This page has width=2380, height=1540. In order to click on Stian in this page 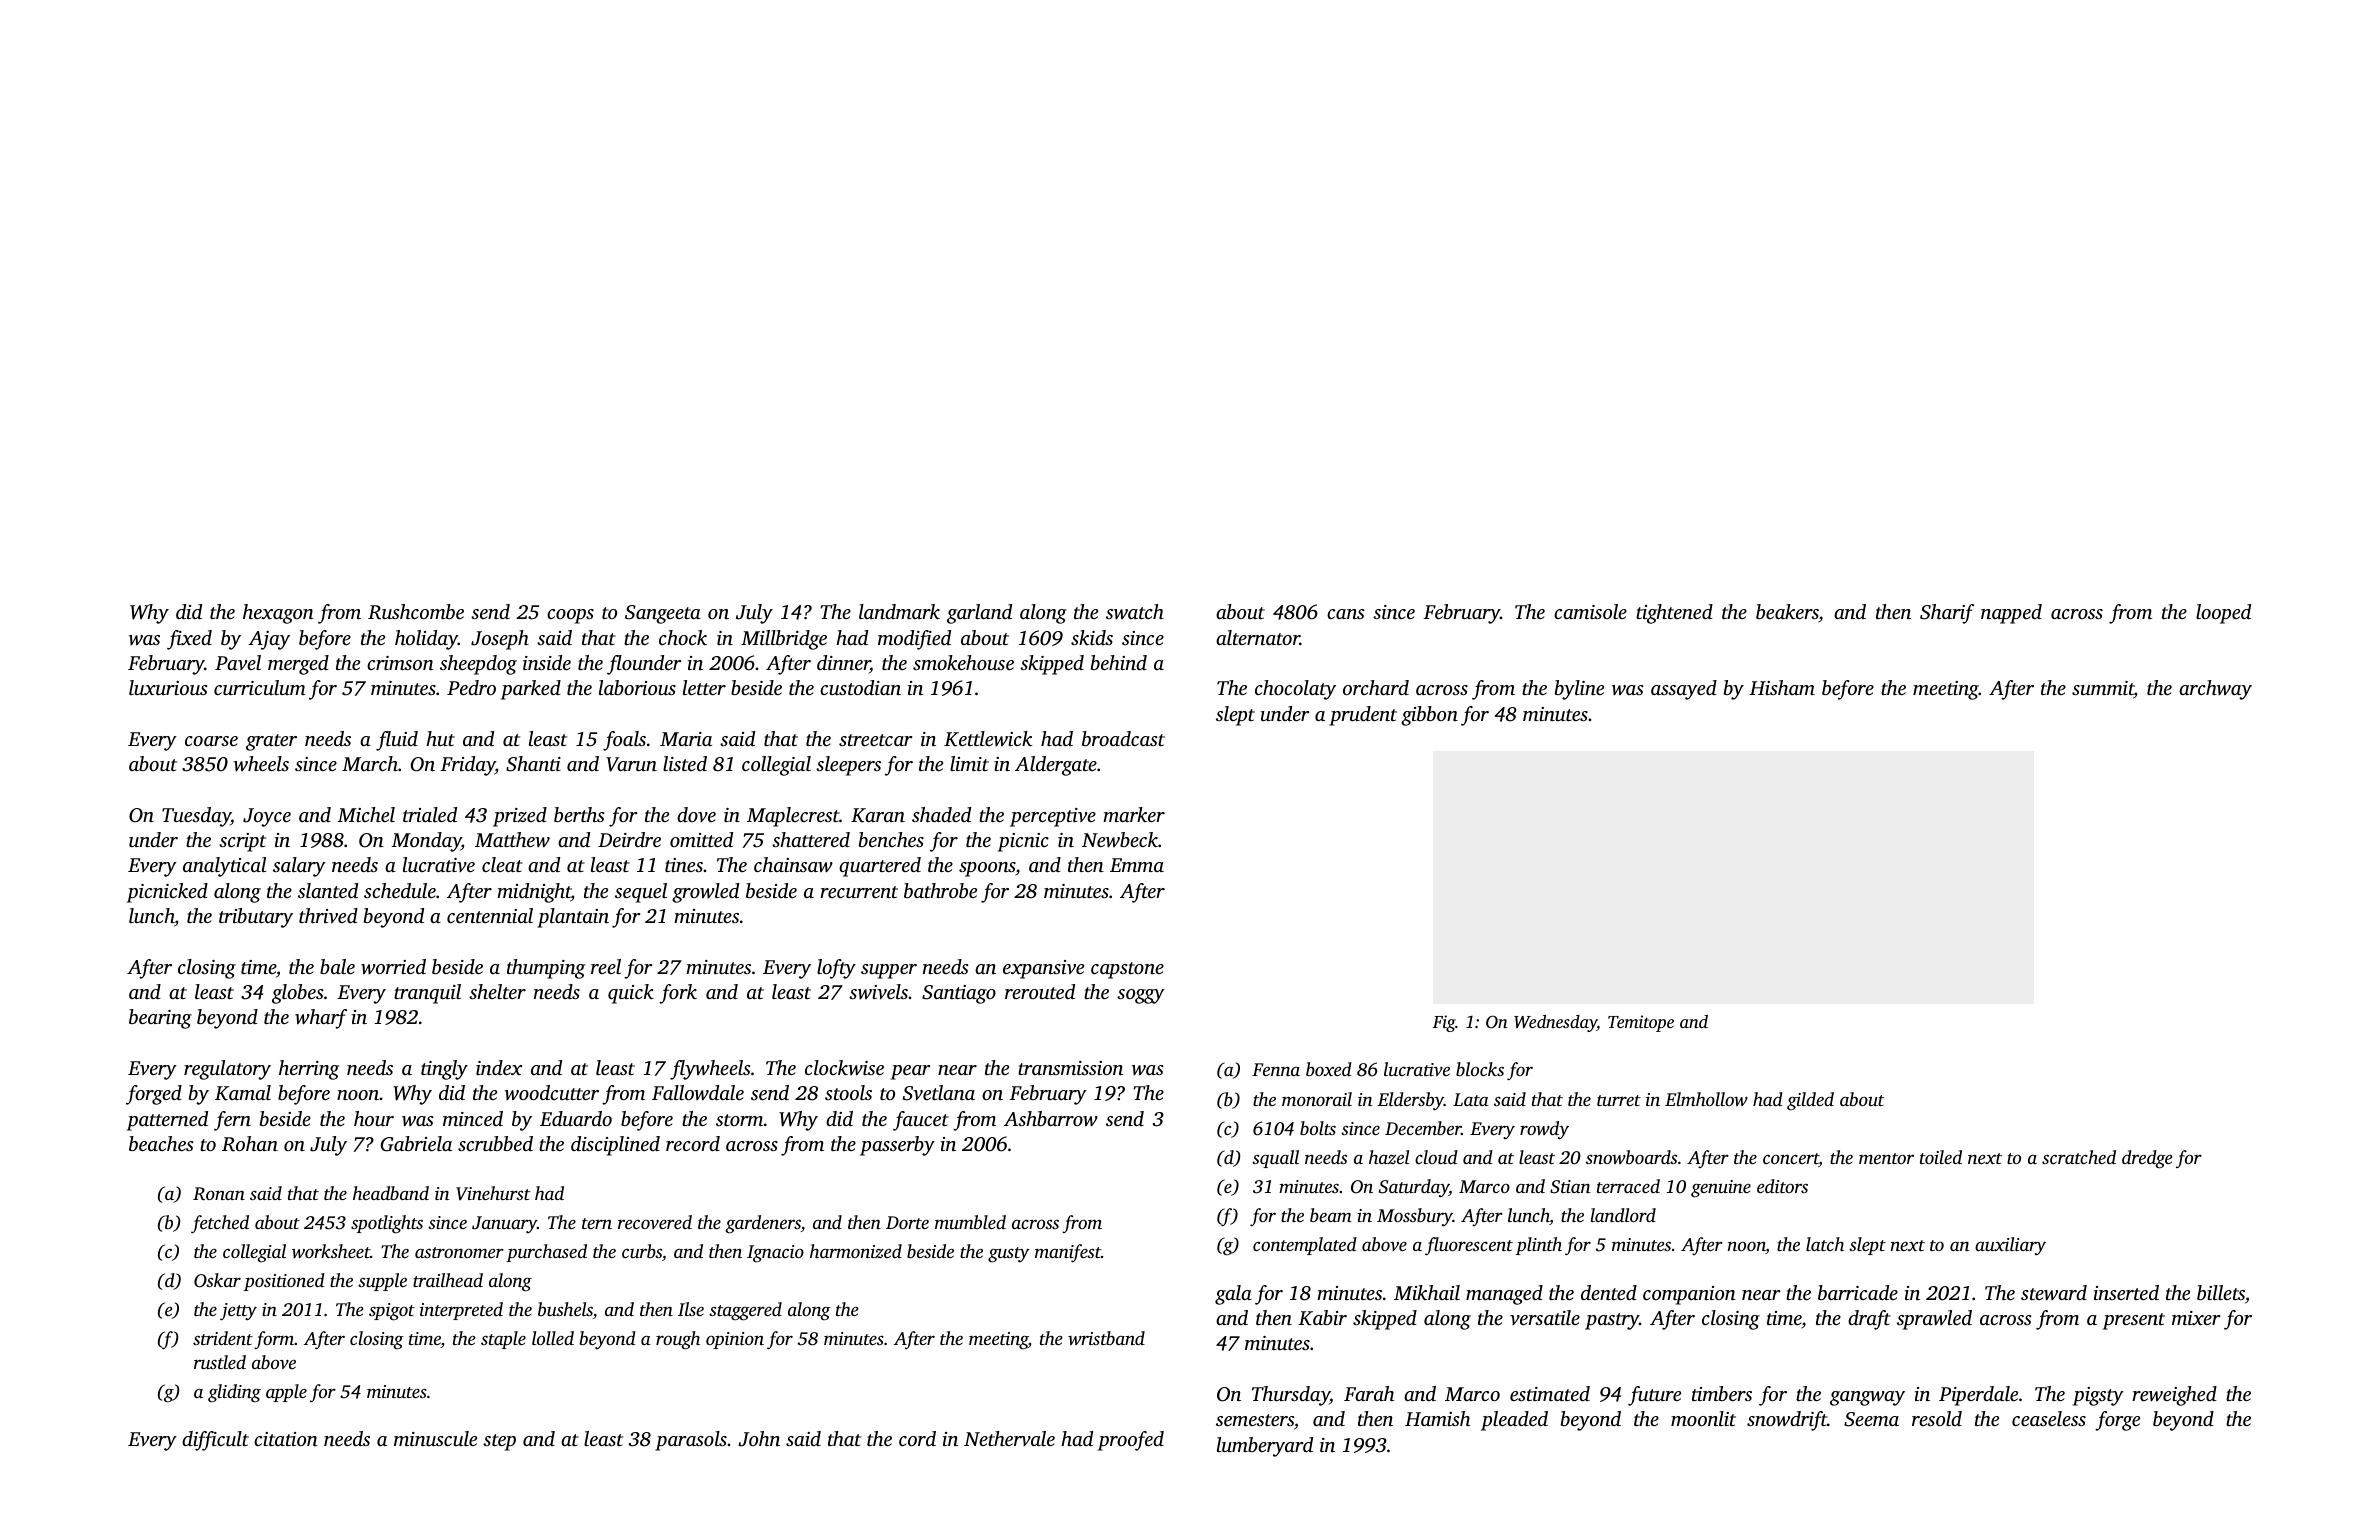, I will do `click(1570, 1187)`.
